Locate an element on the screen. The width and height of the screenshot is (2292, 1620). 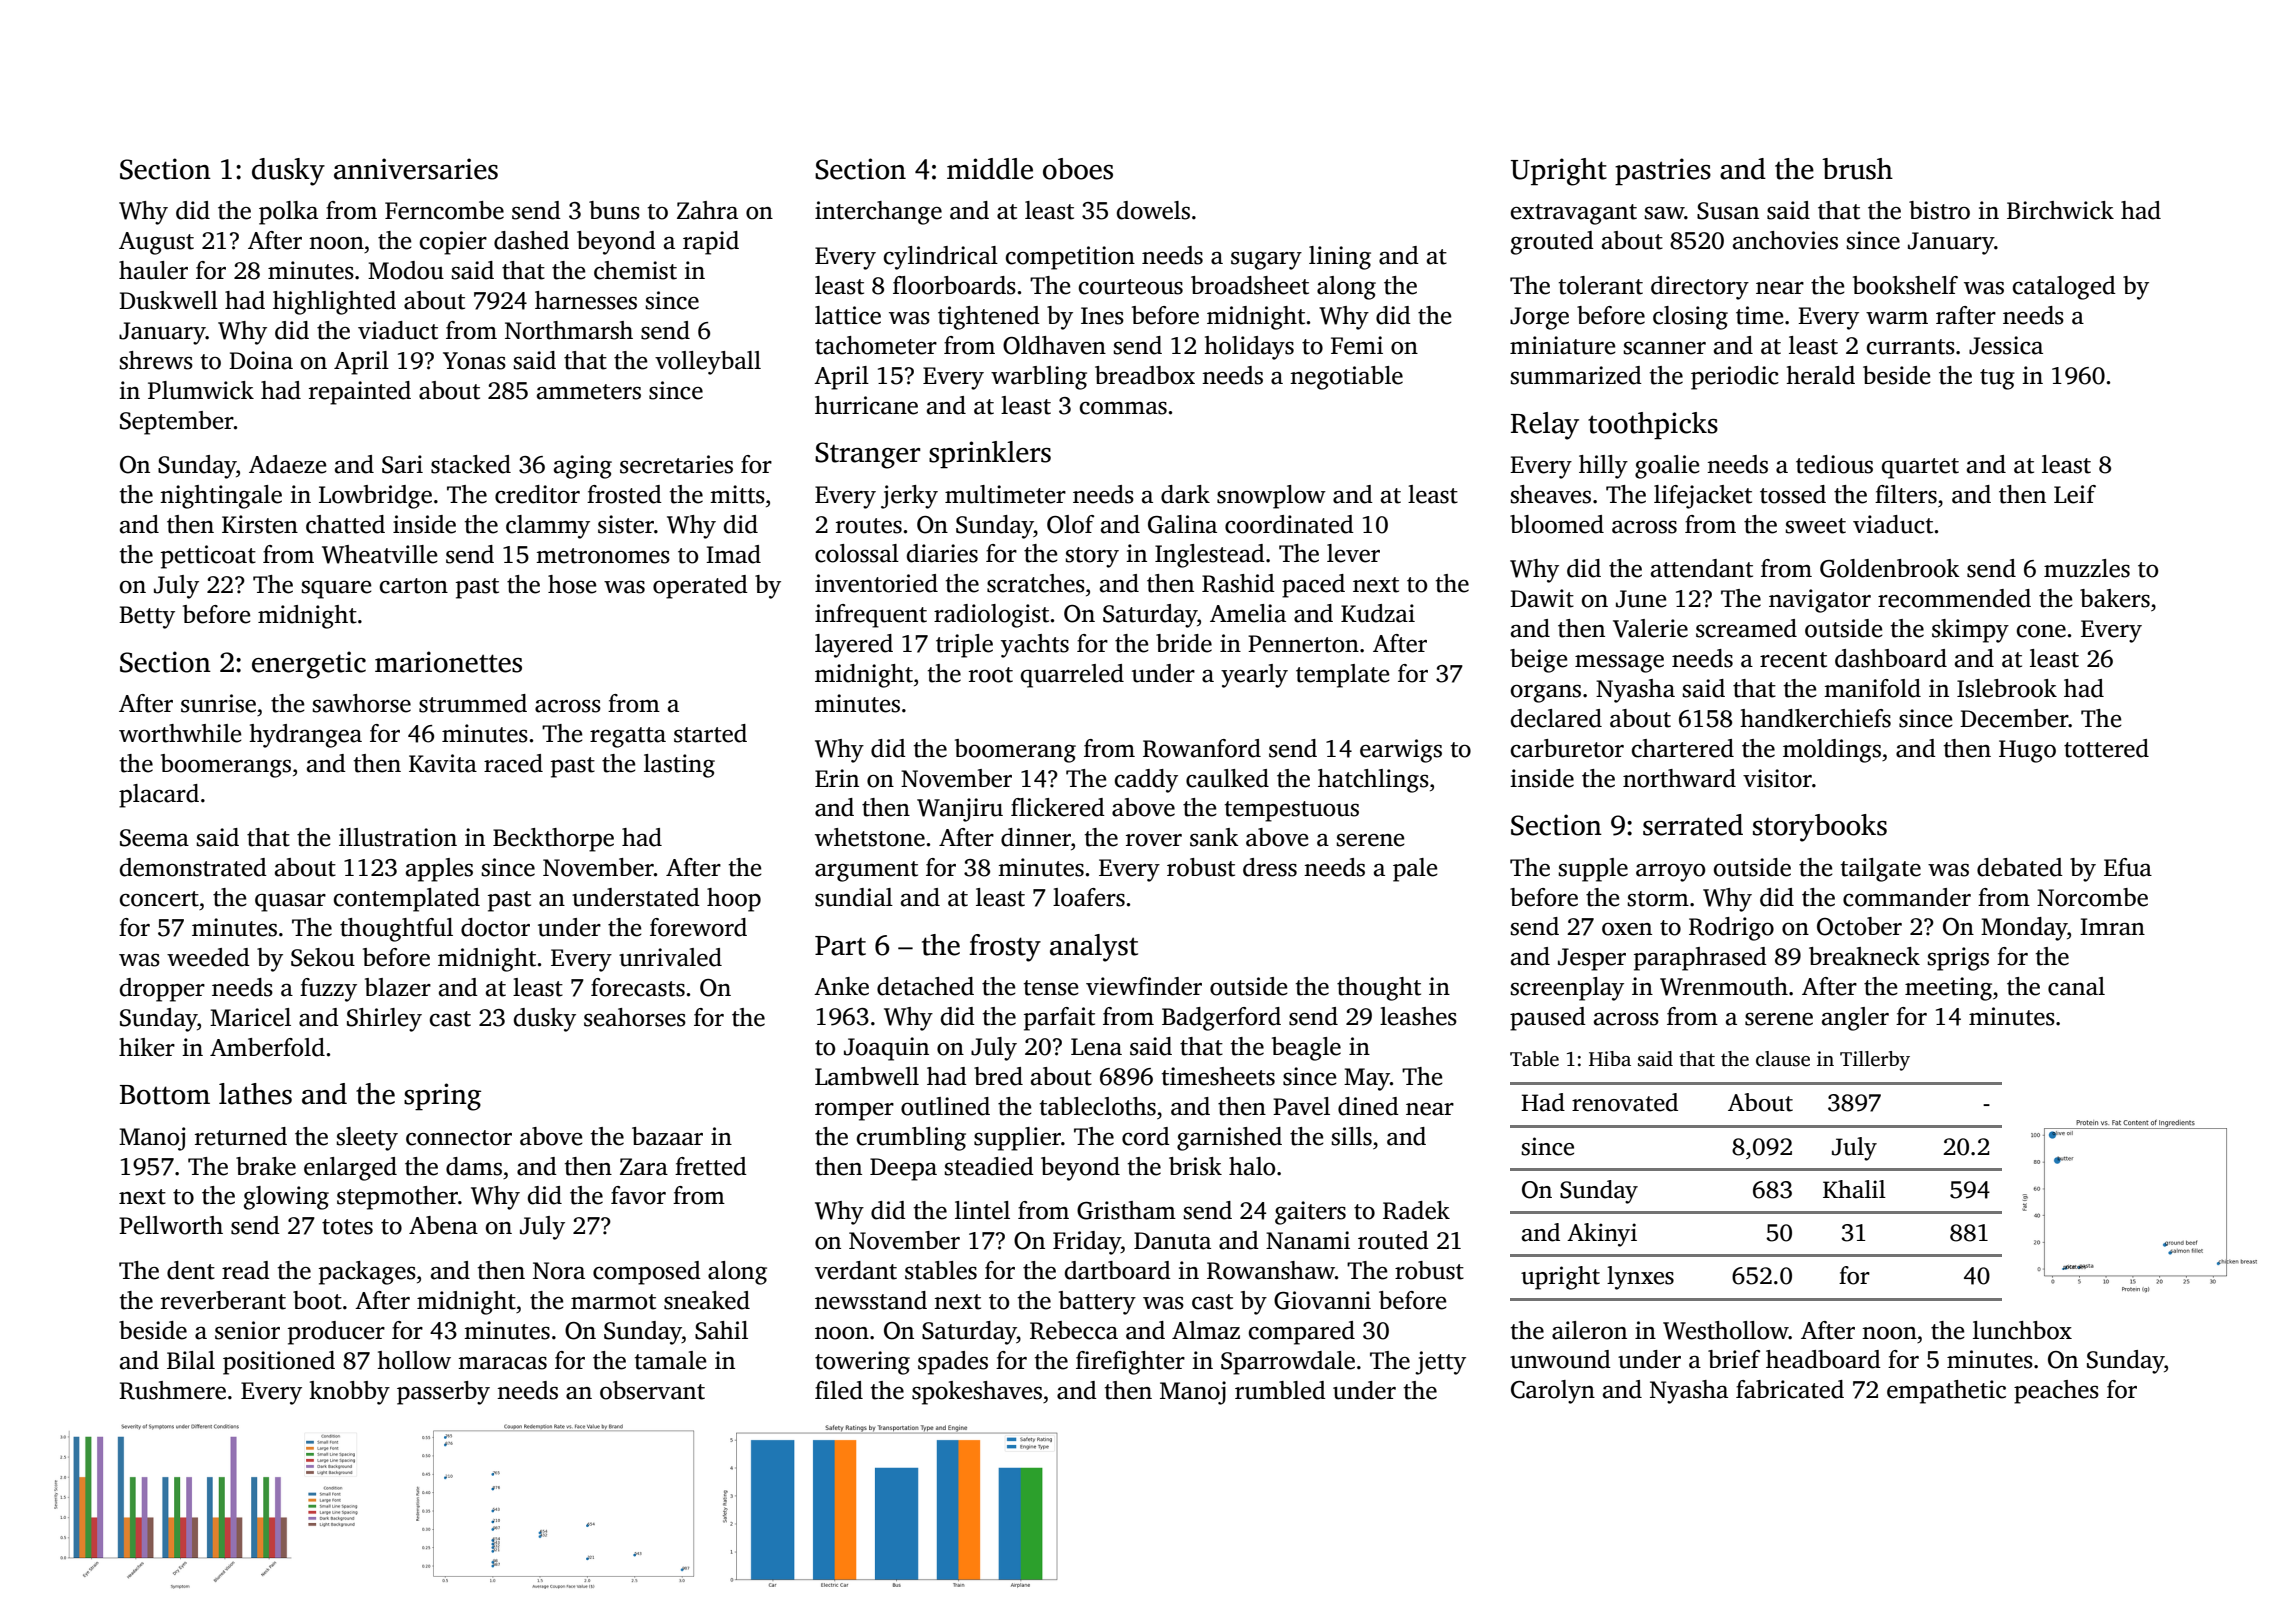
returned is located at coordinates (241, 1136).
